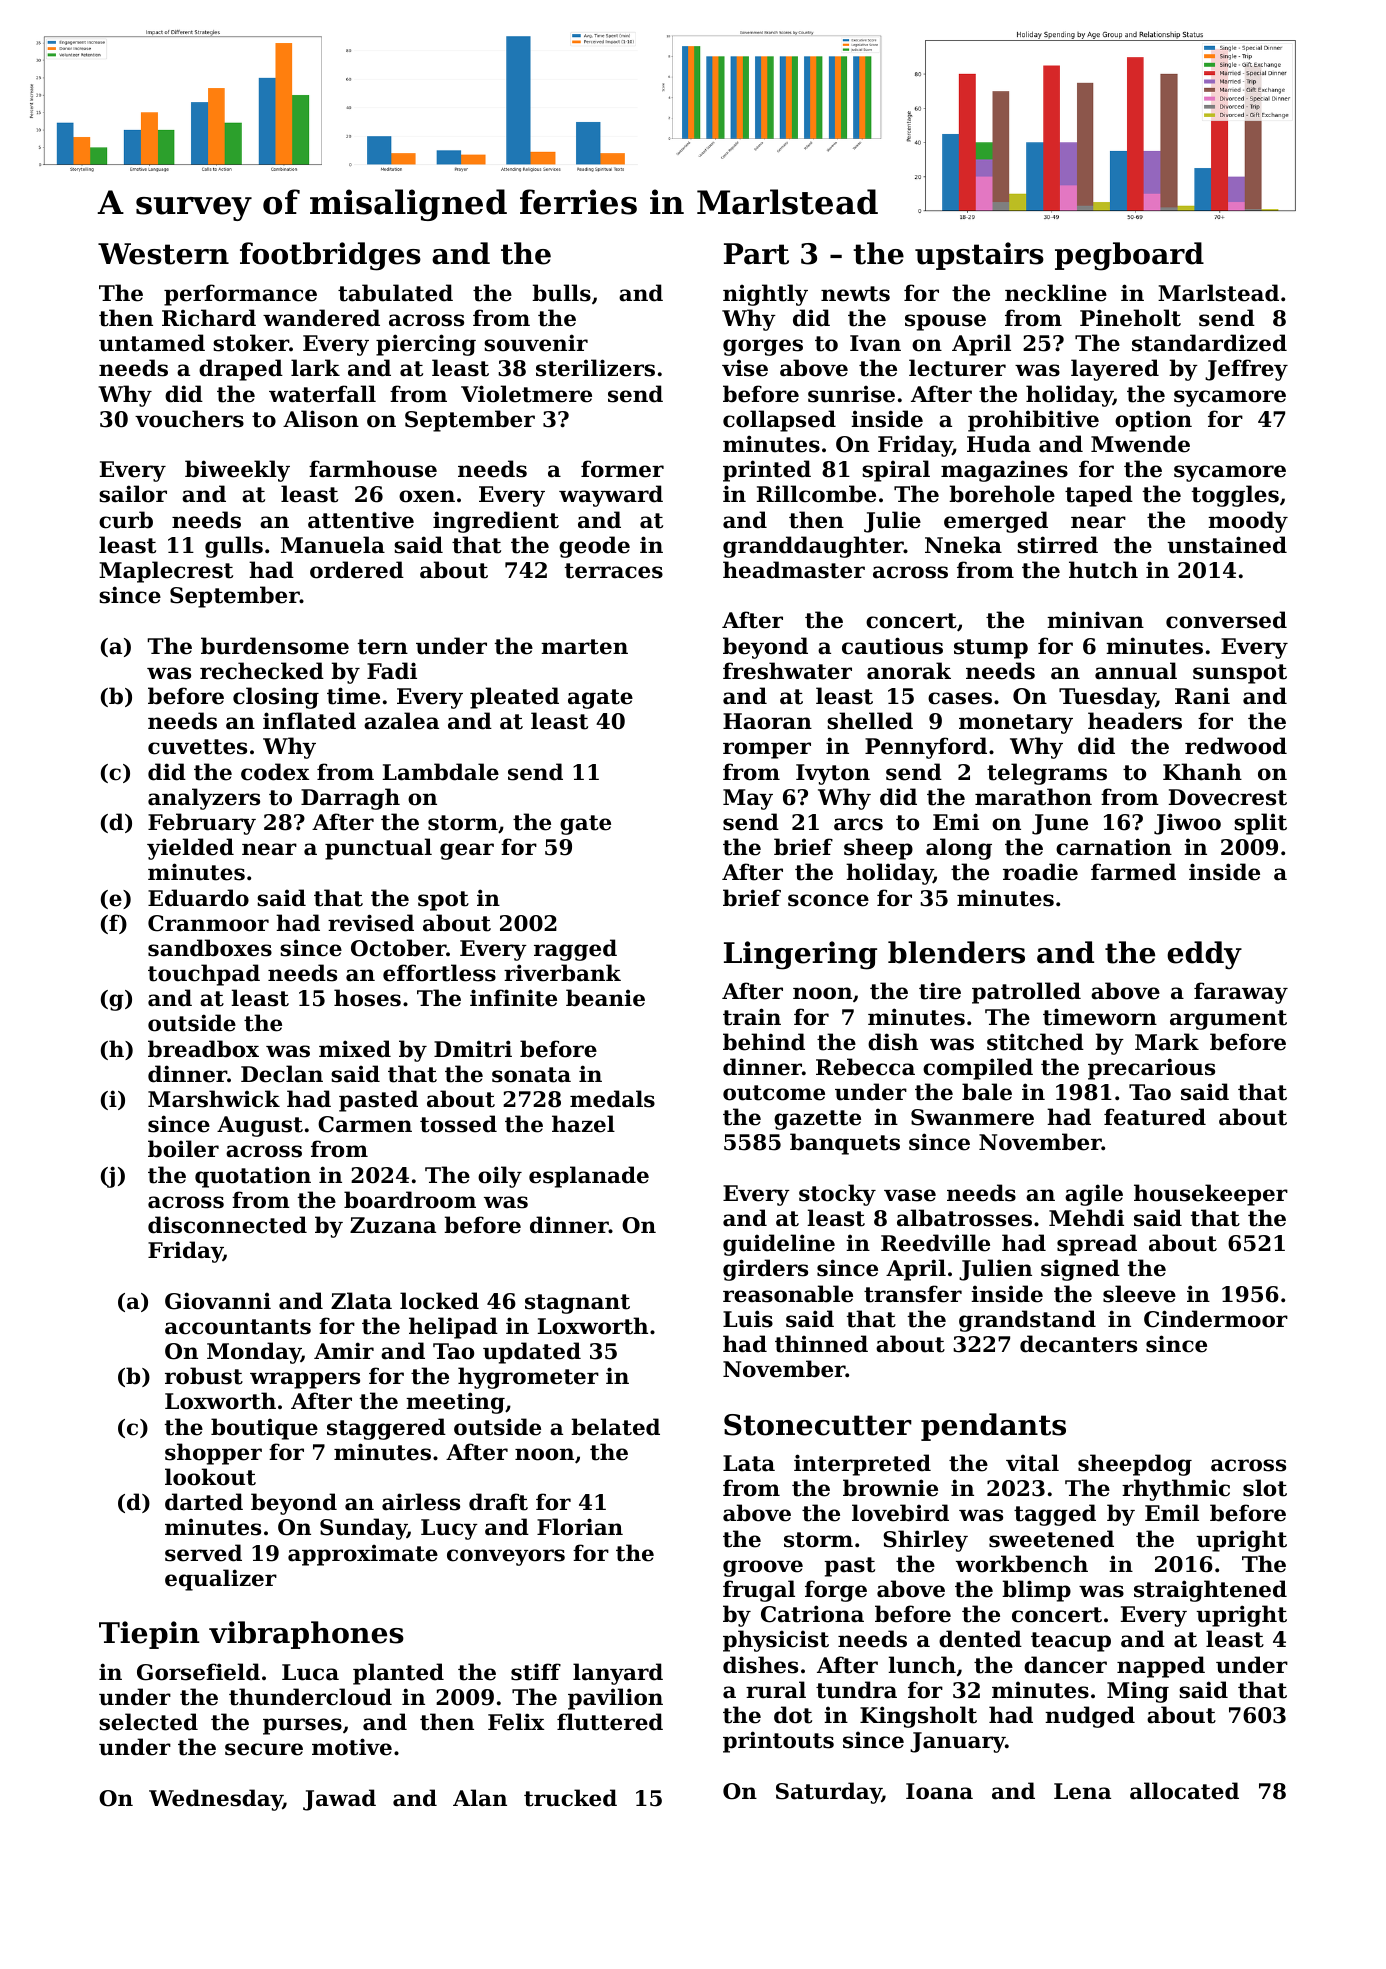  I want to click on stirred, so click(1057, 545).
